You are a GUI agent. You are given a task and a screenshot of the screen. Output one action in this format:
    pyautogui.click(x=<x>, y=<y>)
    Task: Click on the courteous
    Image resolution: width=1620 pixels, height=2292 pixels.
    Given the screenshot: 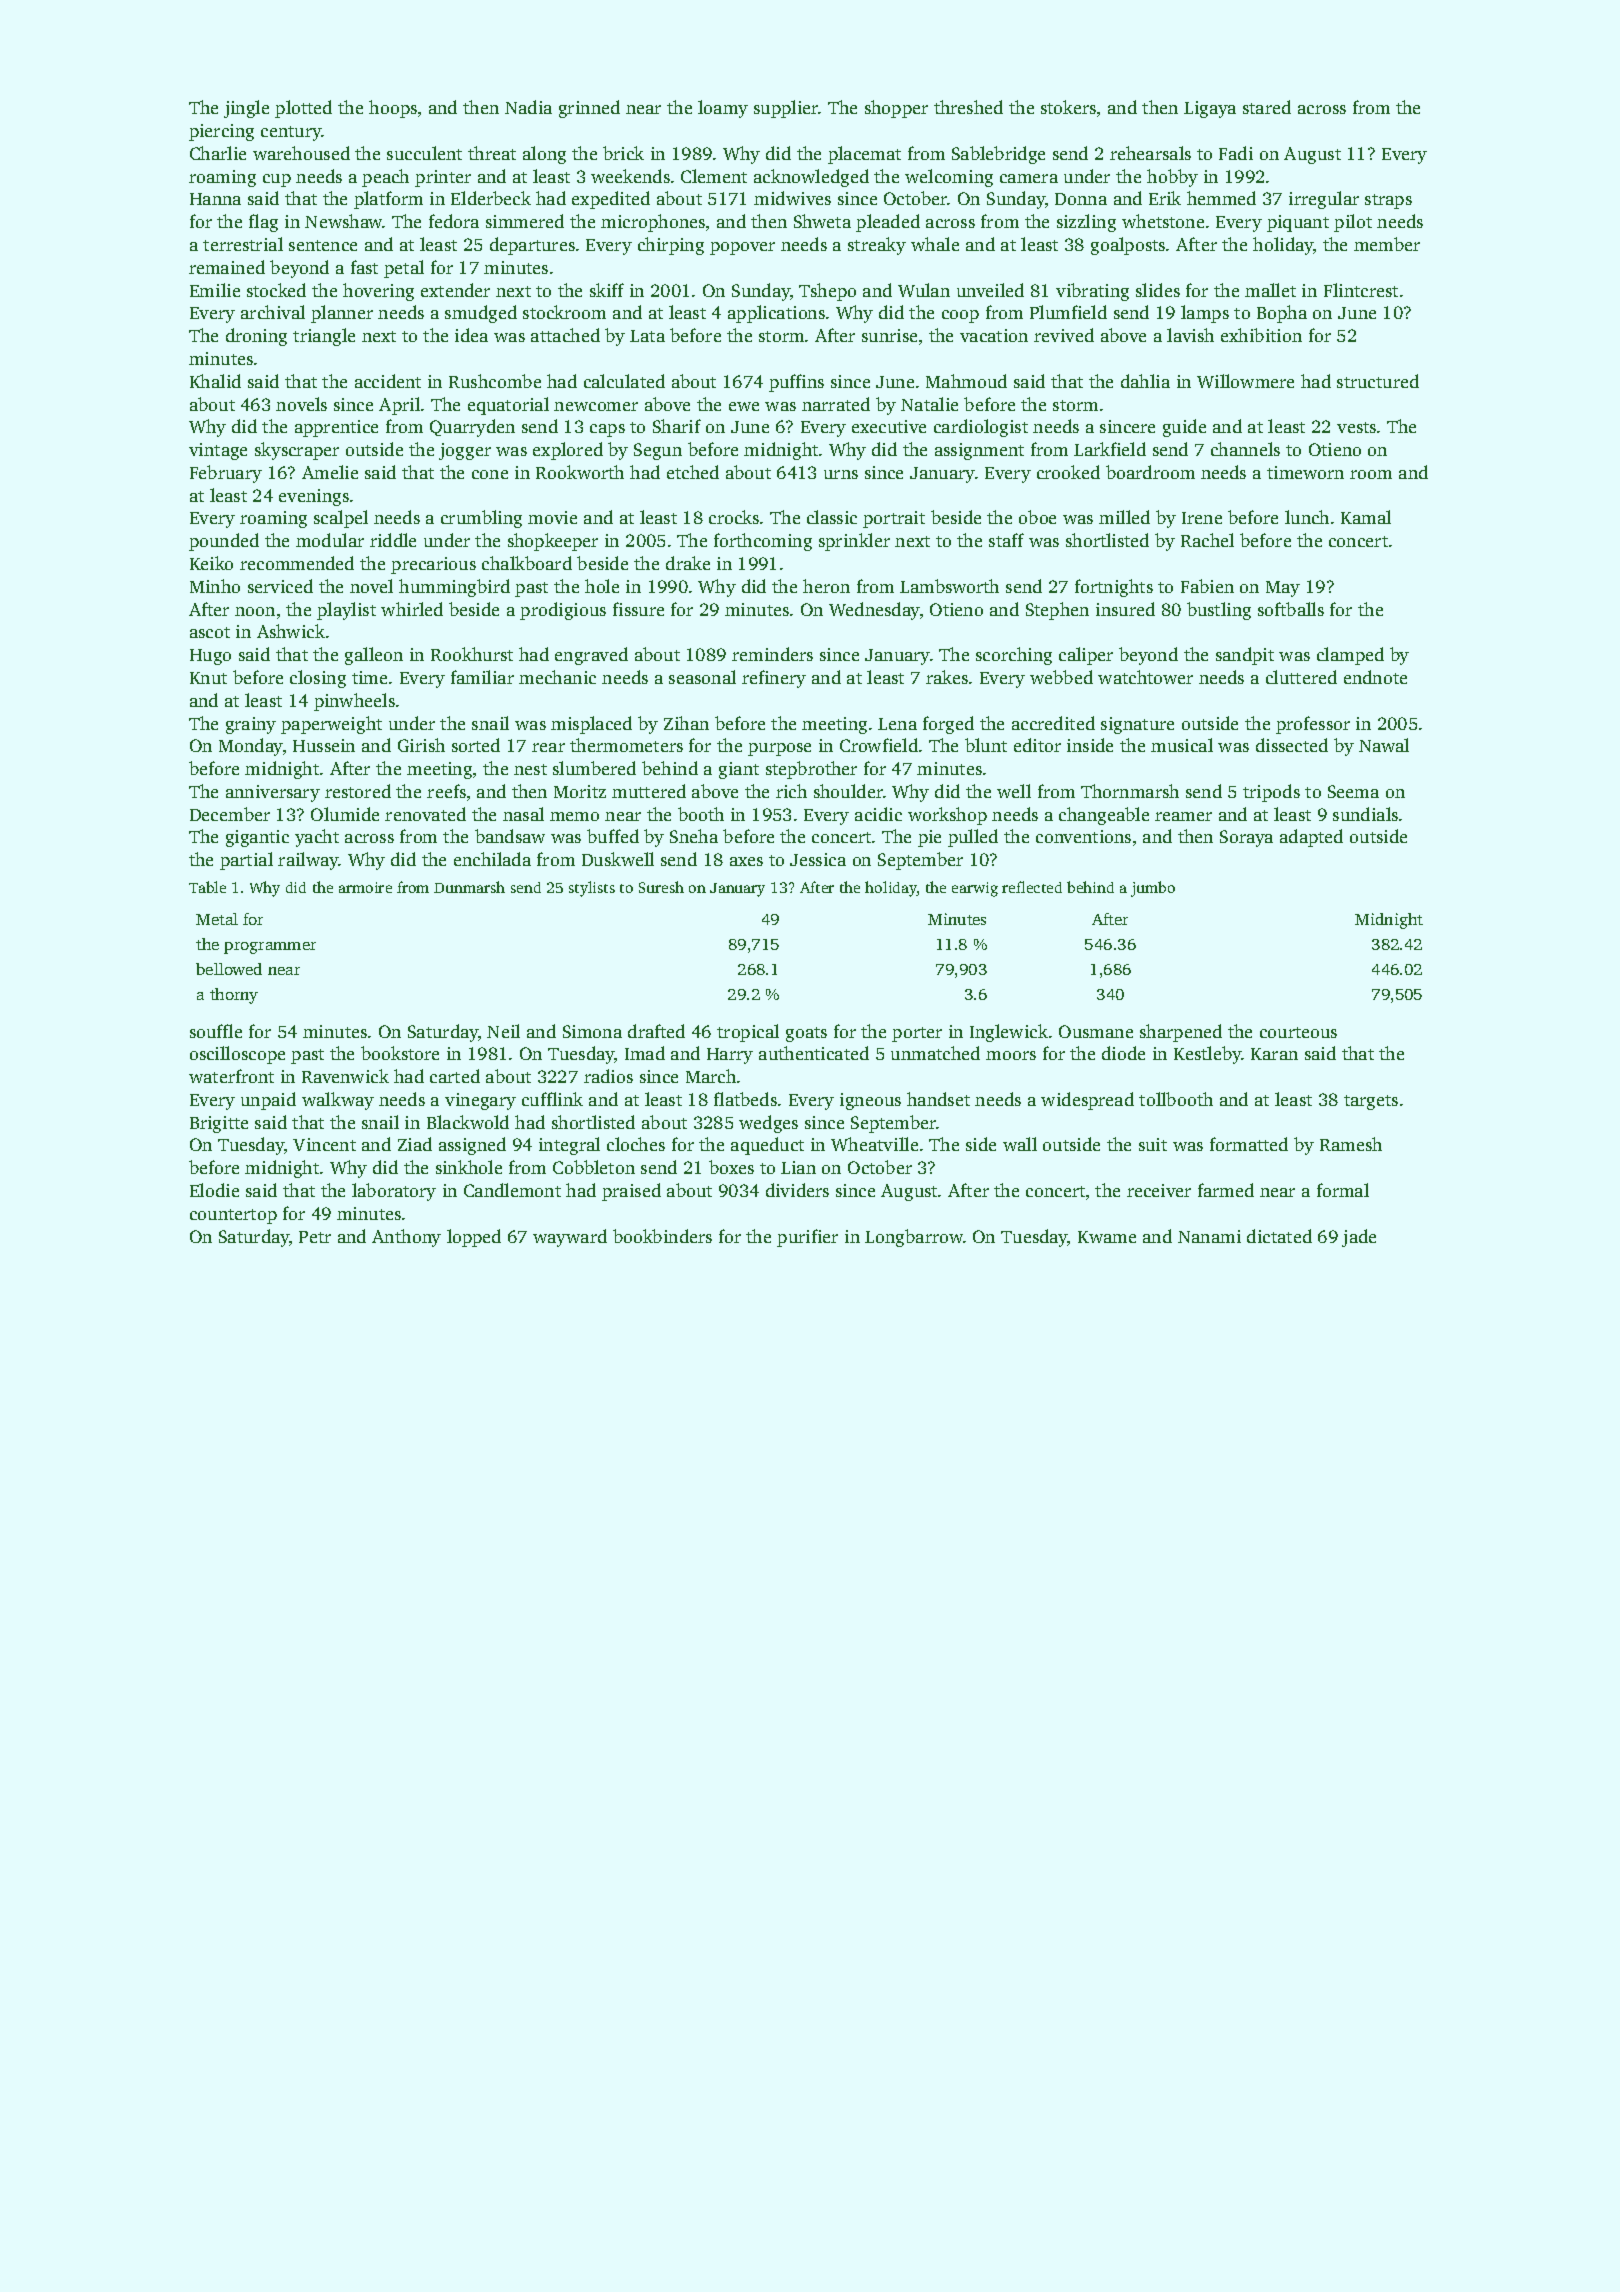 What is the action you would take?
    pyautogui.click(x=1298, y=1032)
